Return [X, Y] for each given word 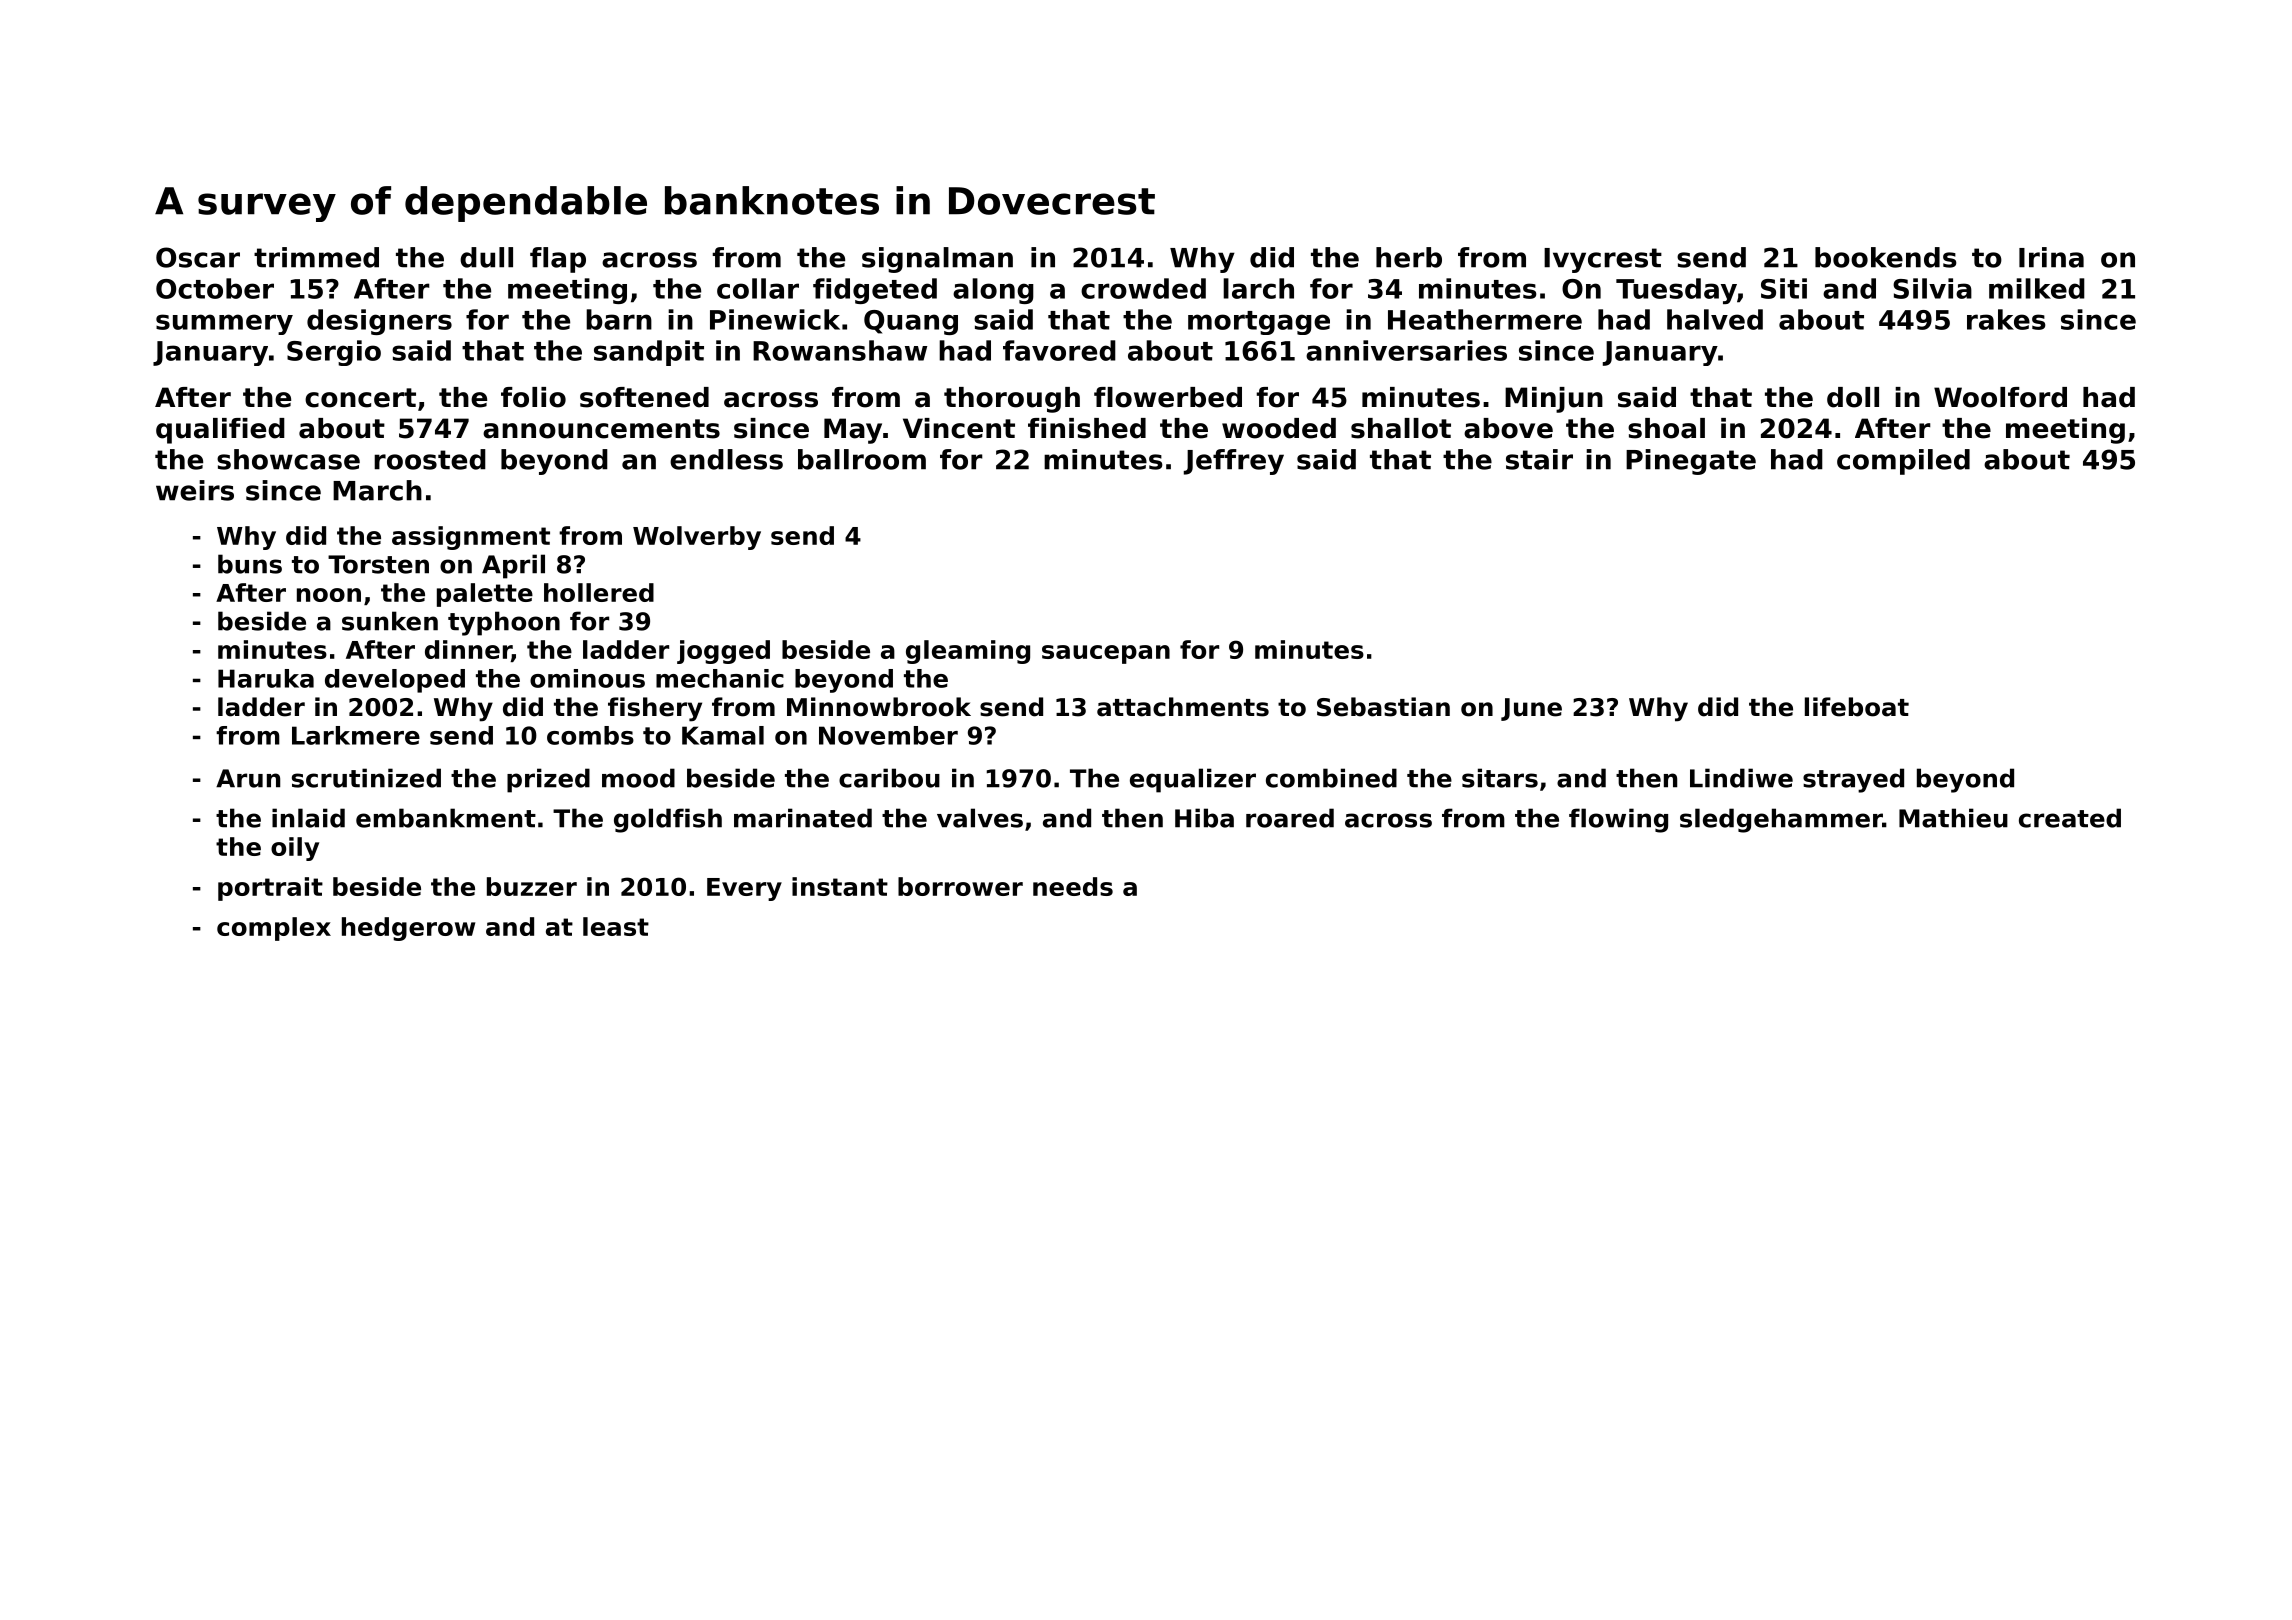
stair [1539, 459]
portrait [270, 889]
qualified [220, 431]
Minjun [1554, 400]
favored [1059, 350]
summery [224, 324]
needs [1073, 886]
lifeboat [1857, 707]
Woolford [2000, 397]
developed [395, 681]
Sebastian [1383, 707]
